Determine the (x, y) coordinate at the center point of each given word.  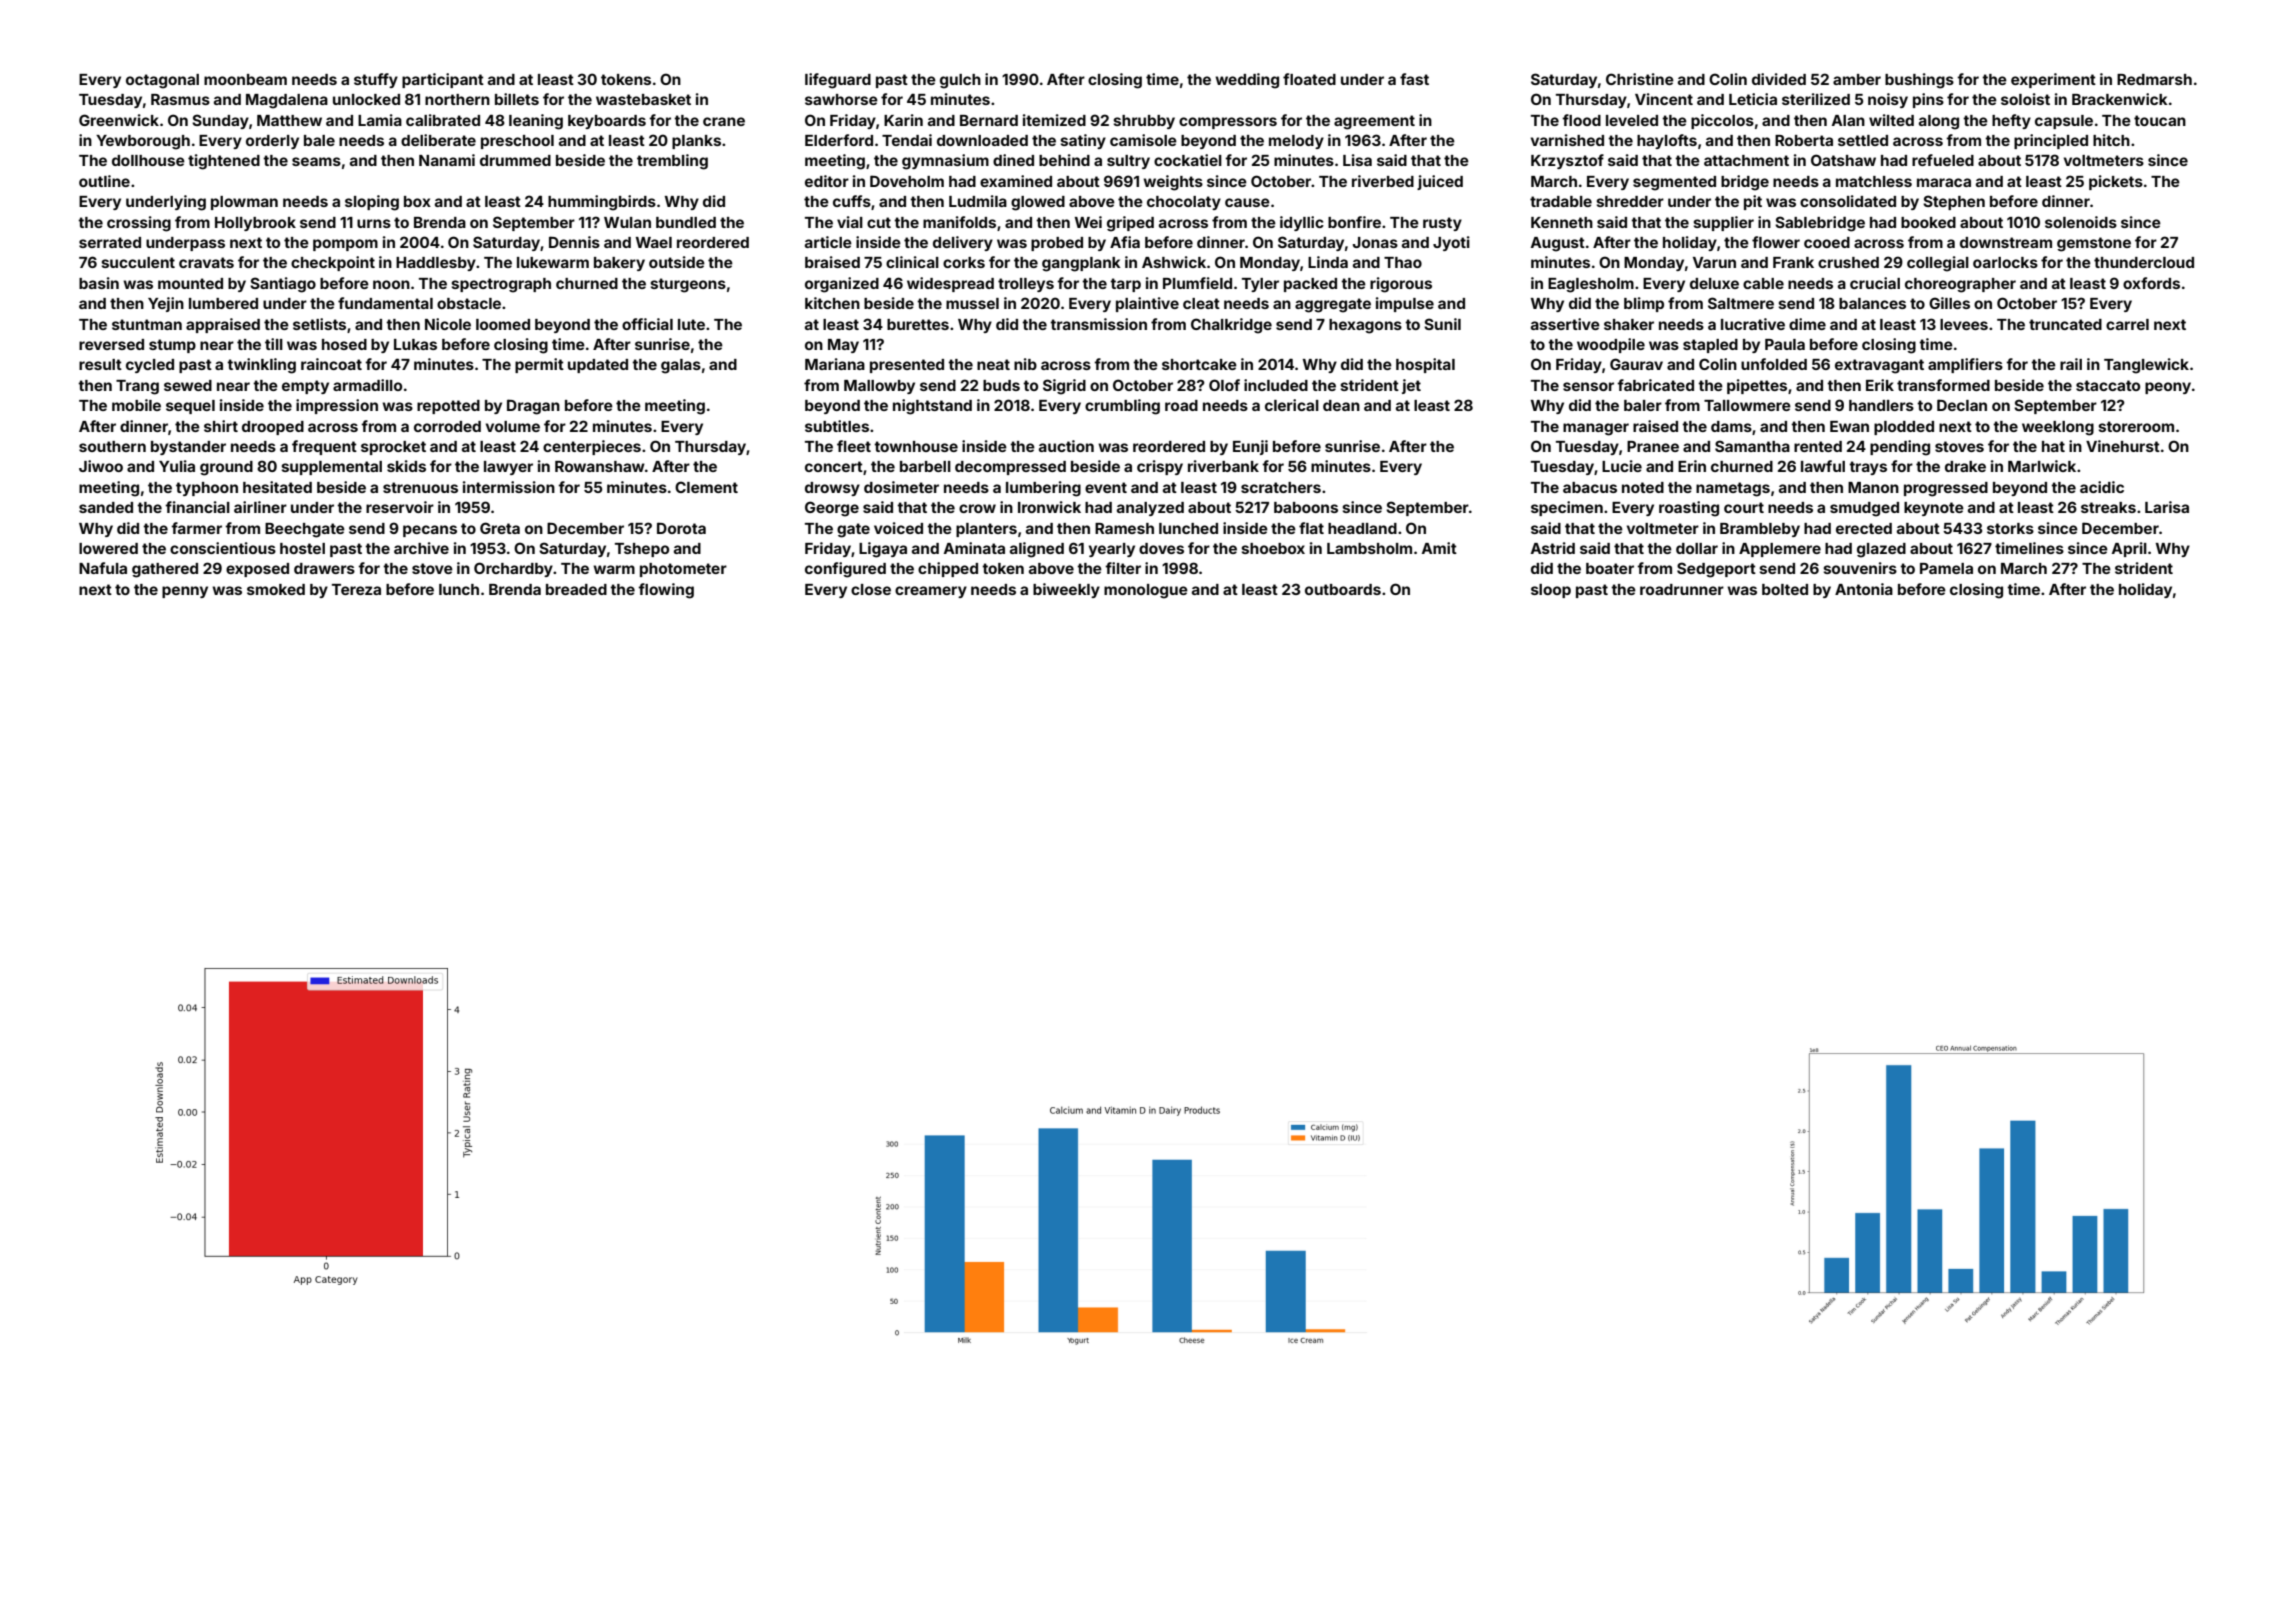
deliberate (438, 140)
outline (104, 181)
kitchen (832, 303)
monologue (1146, 591)
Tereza (356, 589)
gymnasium (945, 162)
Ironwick (1049, 507)
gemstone (2094, 244)
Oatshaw (1843, 160)
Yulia (177, 466)
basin (99, 283)
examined (1016, 181)
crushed (1848, 262)
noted (1643, 487)
